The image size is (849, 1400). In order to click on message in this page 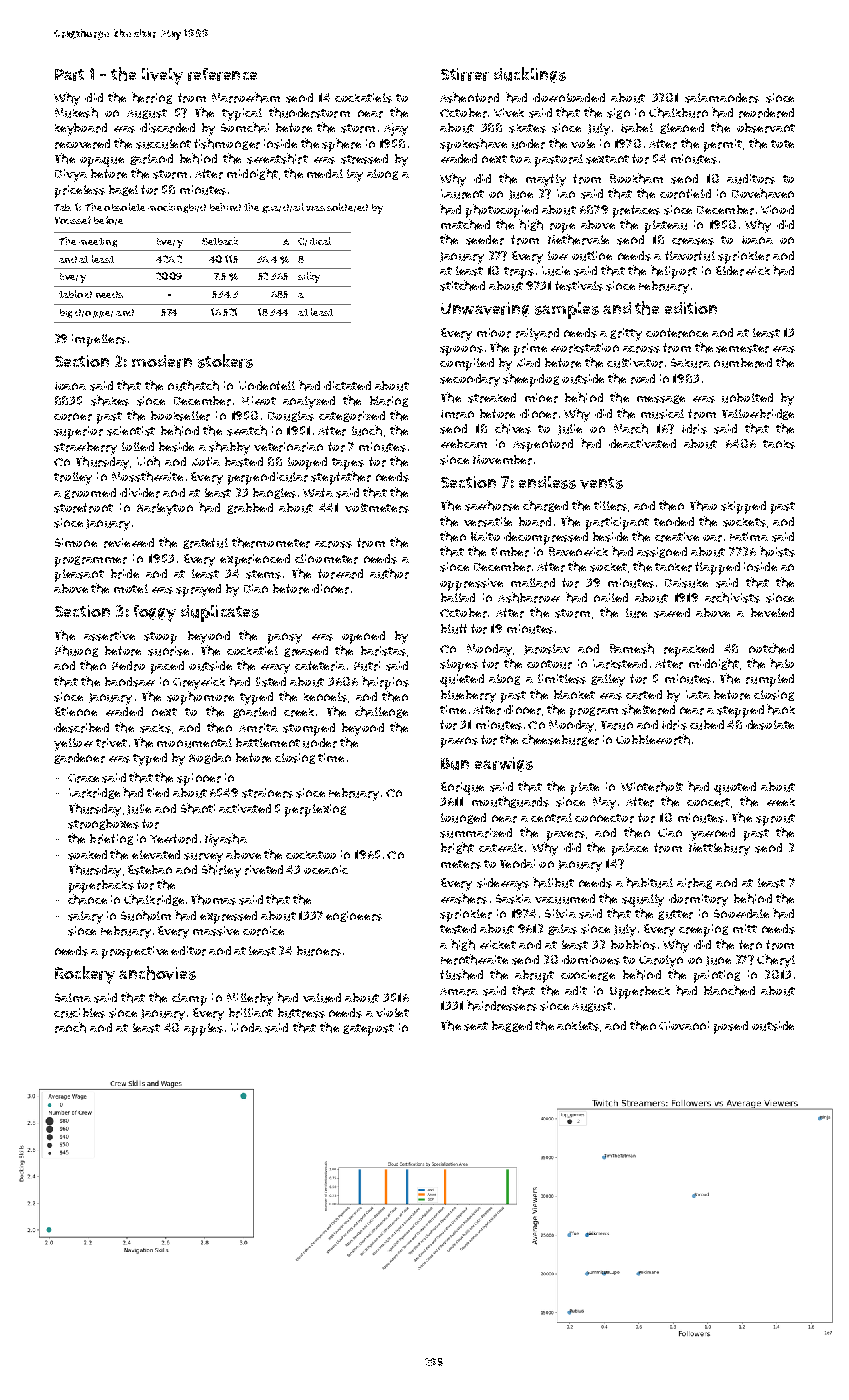, I will do `click(661, 399)`.
